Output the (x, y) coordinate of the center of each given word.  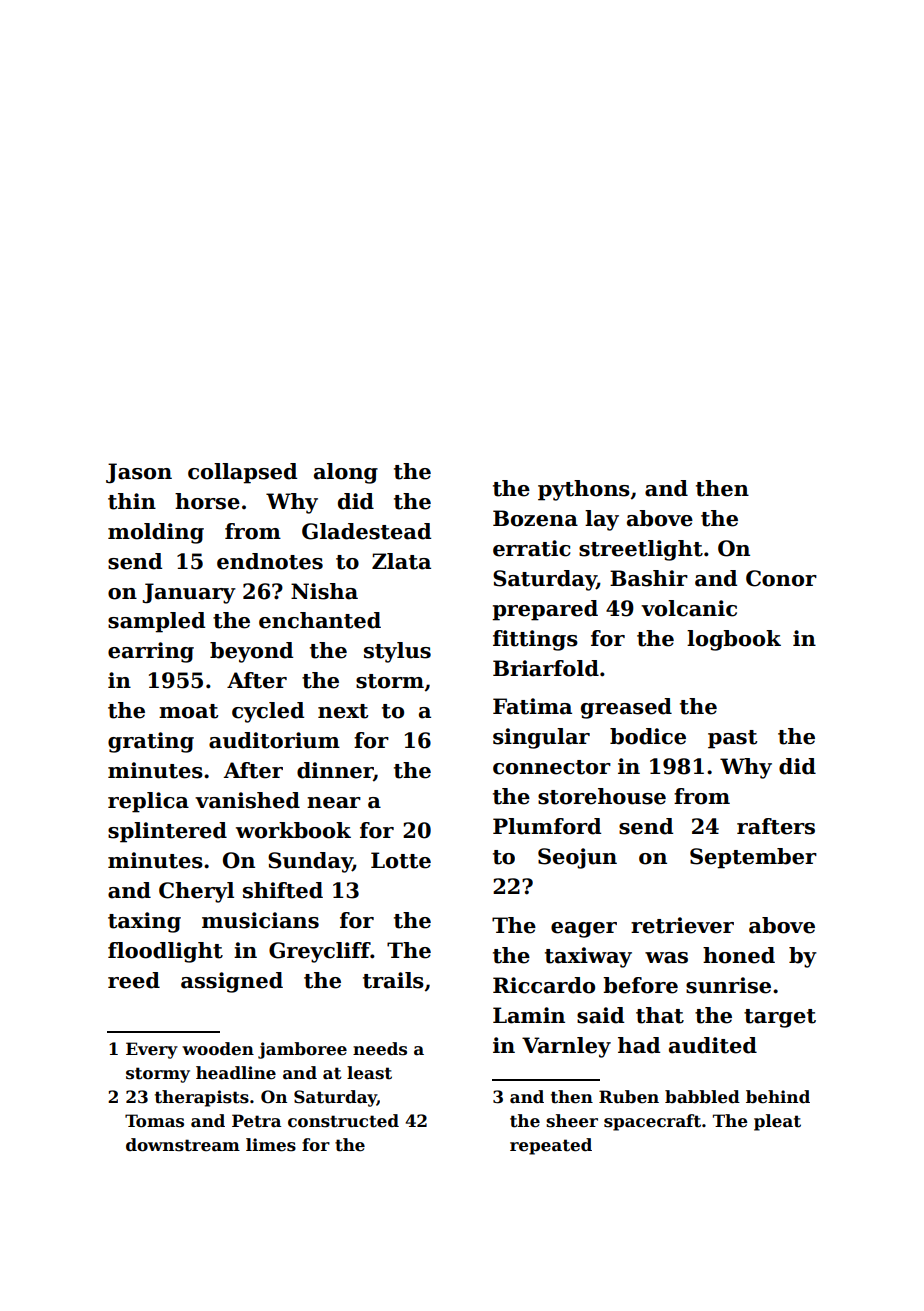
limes (271, 1145)
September (753, 858)
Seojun (577, 858)
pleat (777, 1122)
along (346, 473)
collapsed (242, 473)
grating (151, 742)
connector (552, 767)
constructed (343, 1121)
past (732, 739)
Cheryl (196, 892)
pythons (584, 490)
